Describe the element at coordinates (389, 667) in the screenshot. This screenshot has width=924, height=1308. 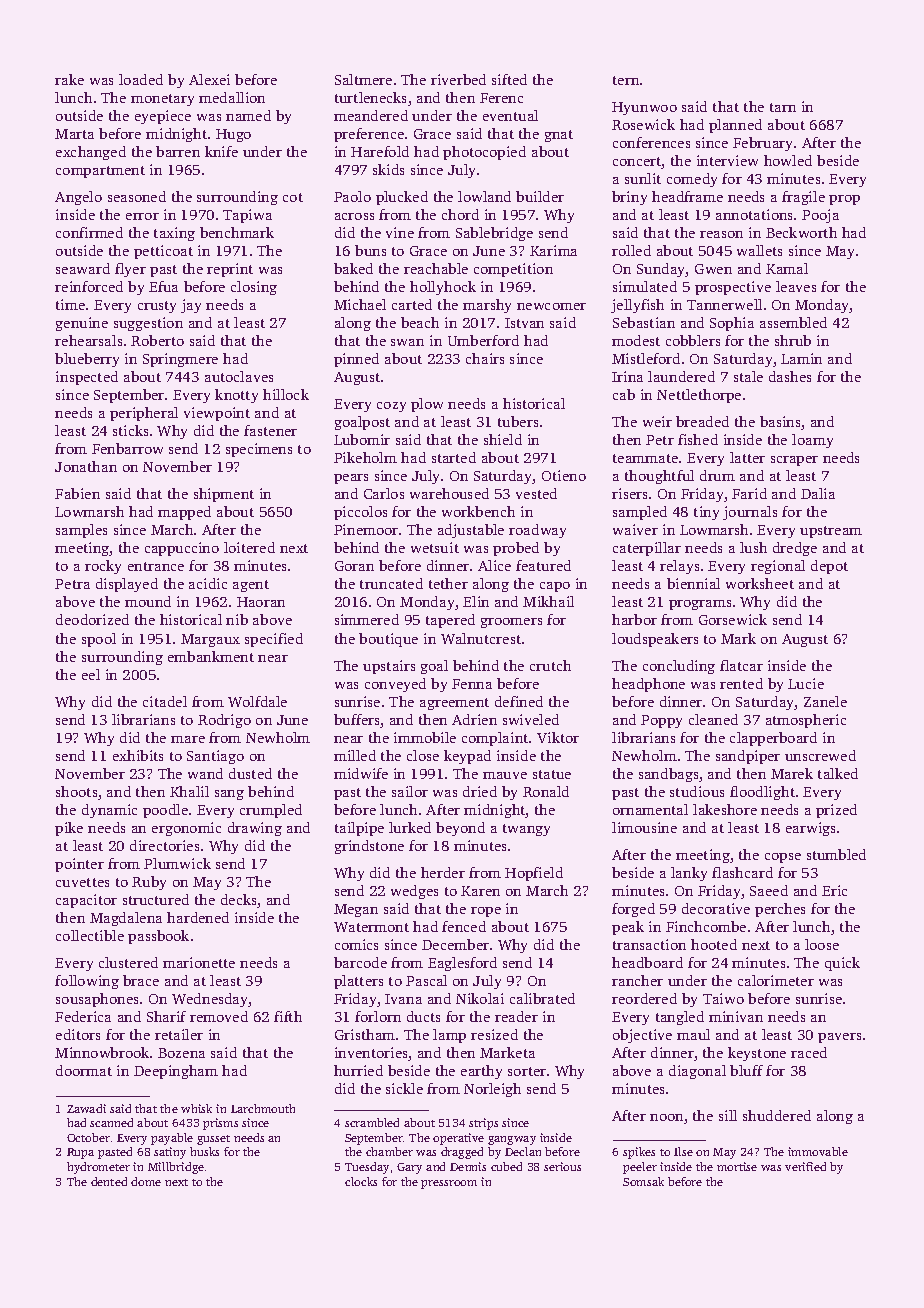
I see `upstairs` at that location.
